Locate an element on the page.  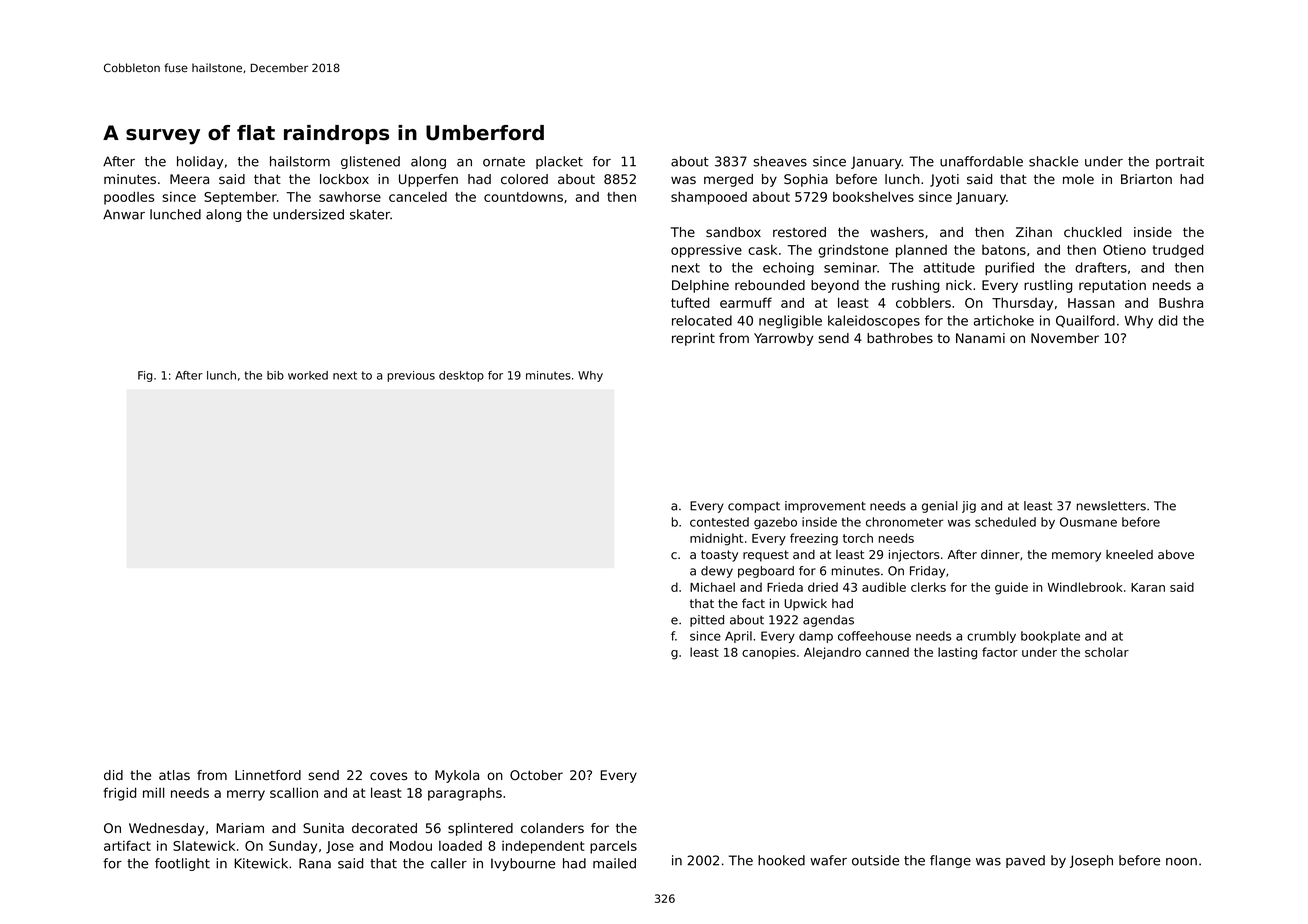
bib is located at coordinates (275, 375).
